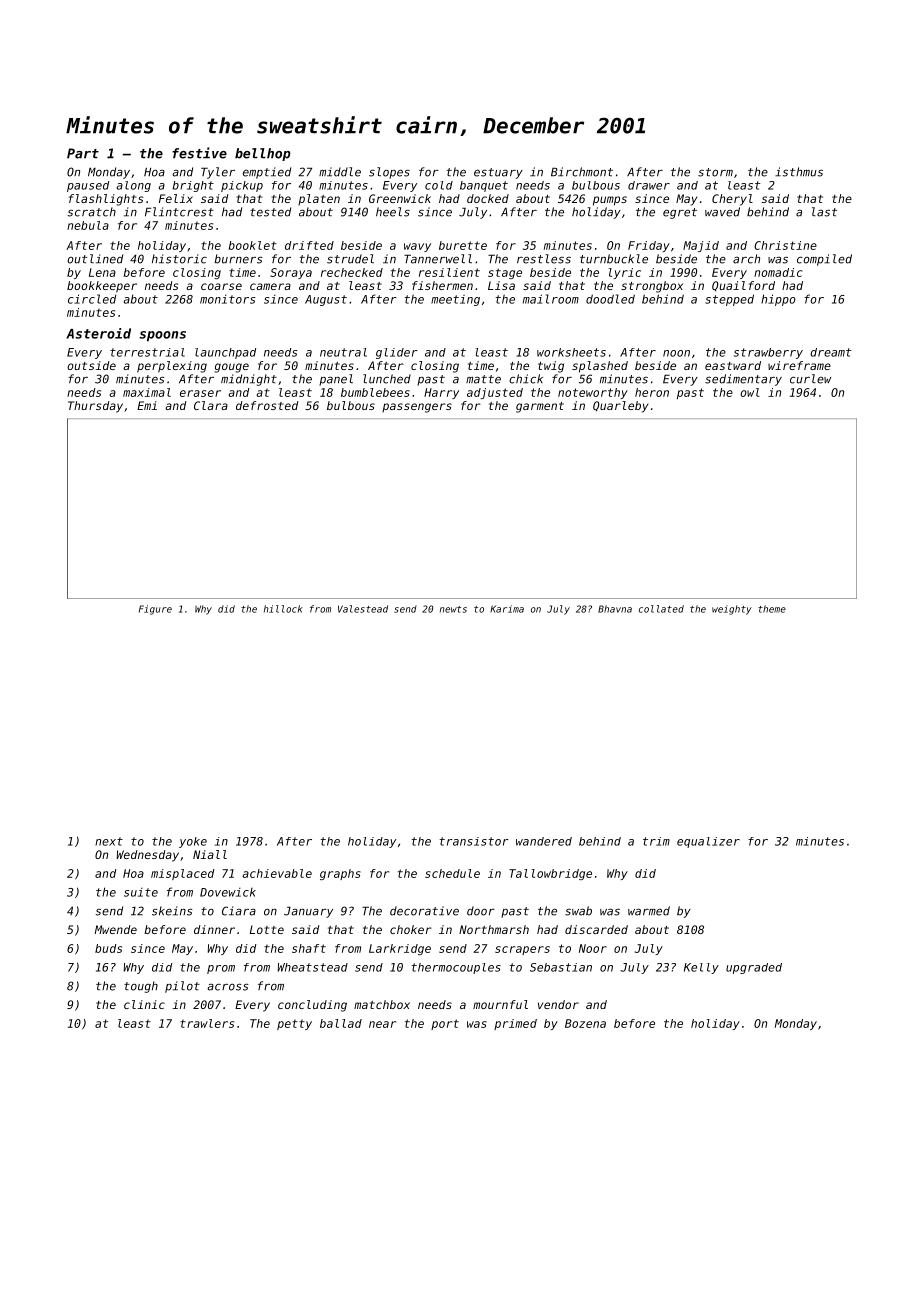  I want to click on middle, so click(340, 172).
